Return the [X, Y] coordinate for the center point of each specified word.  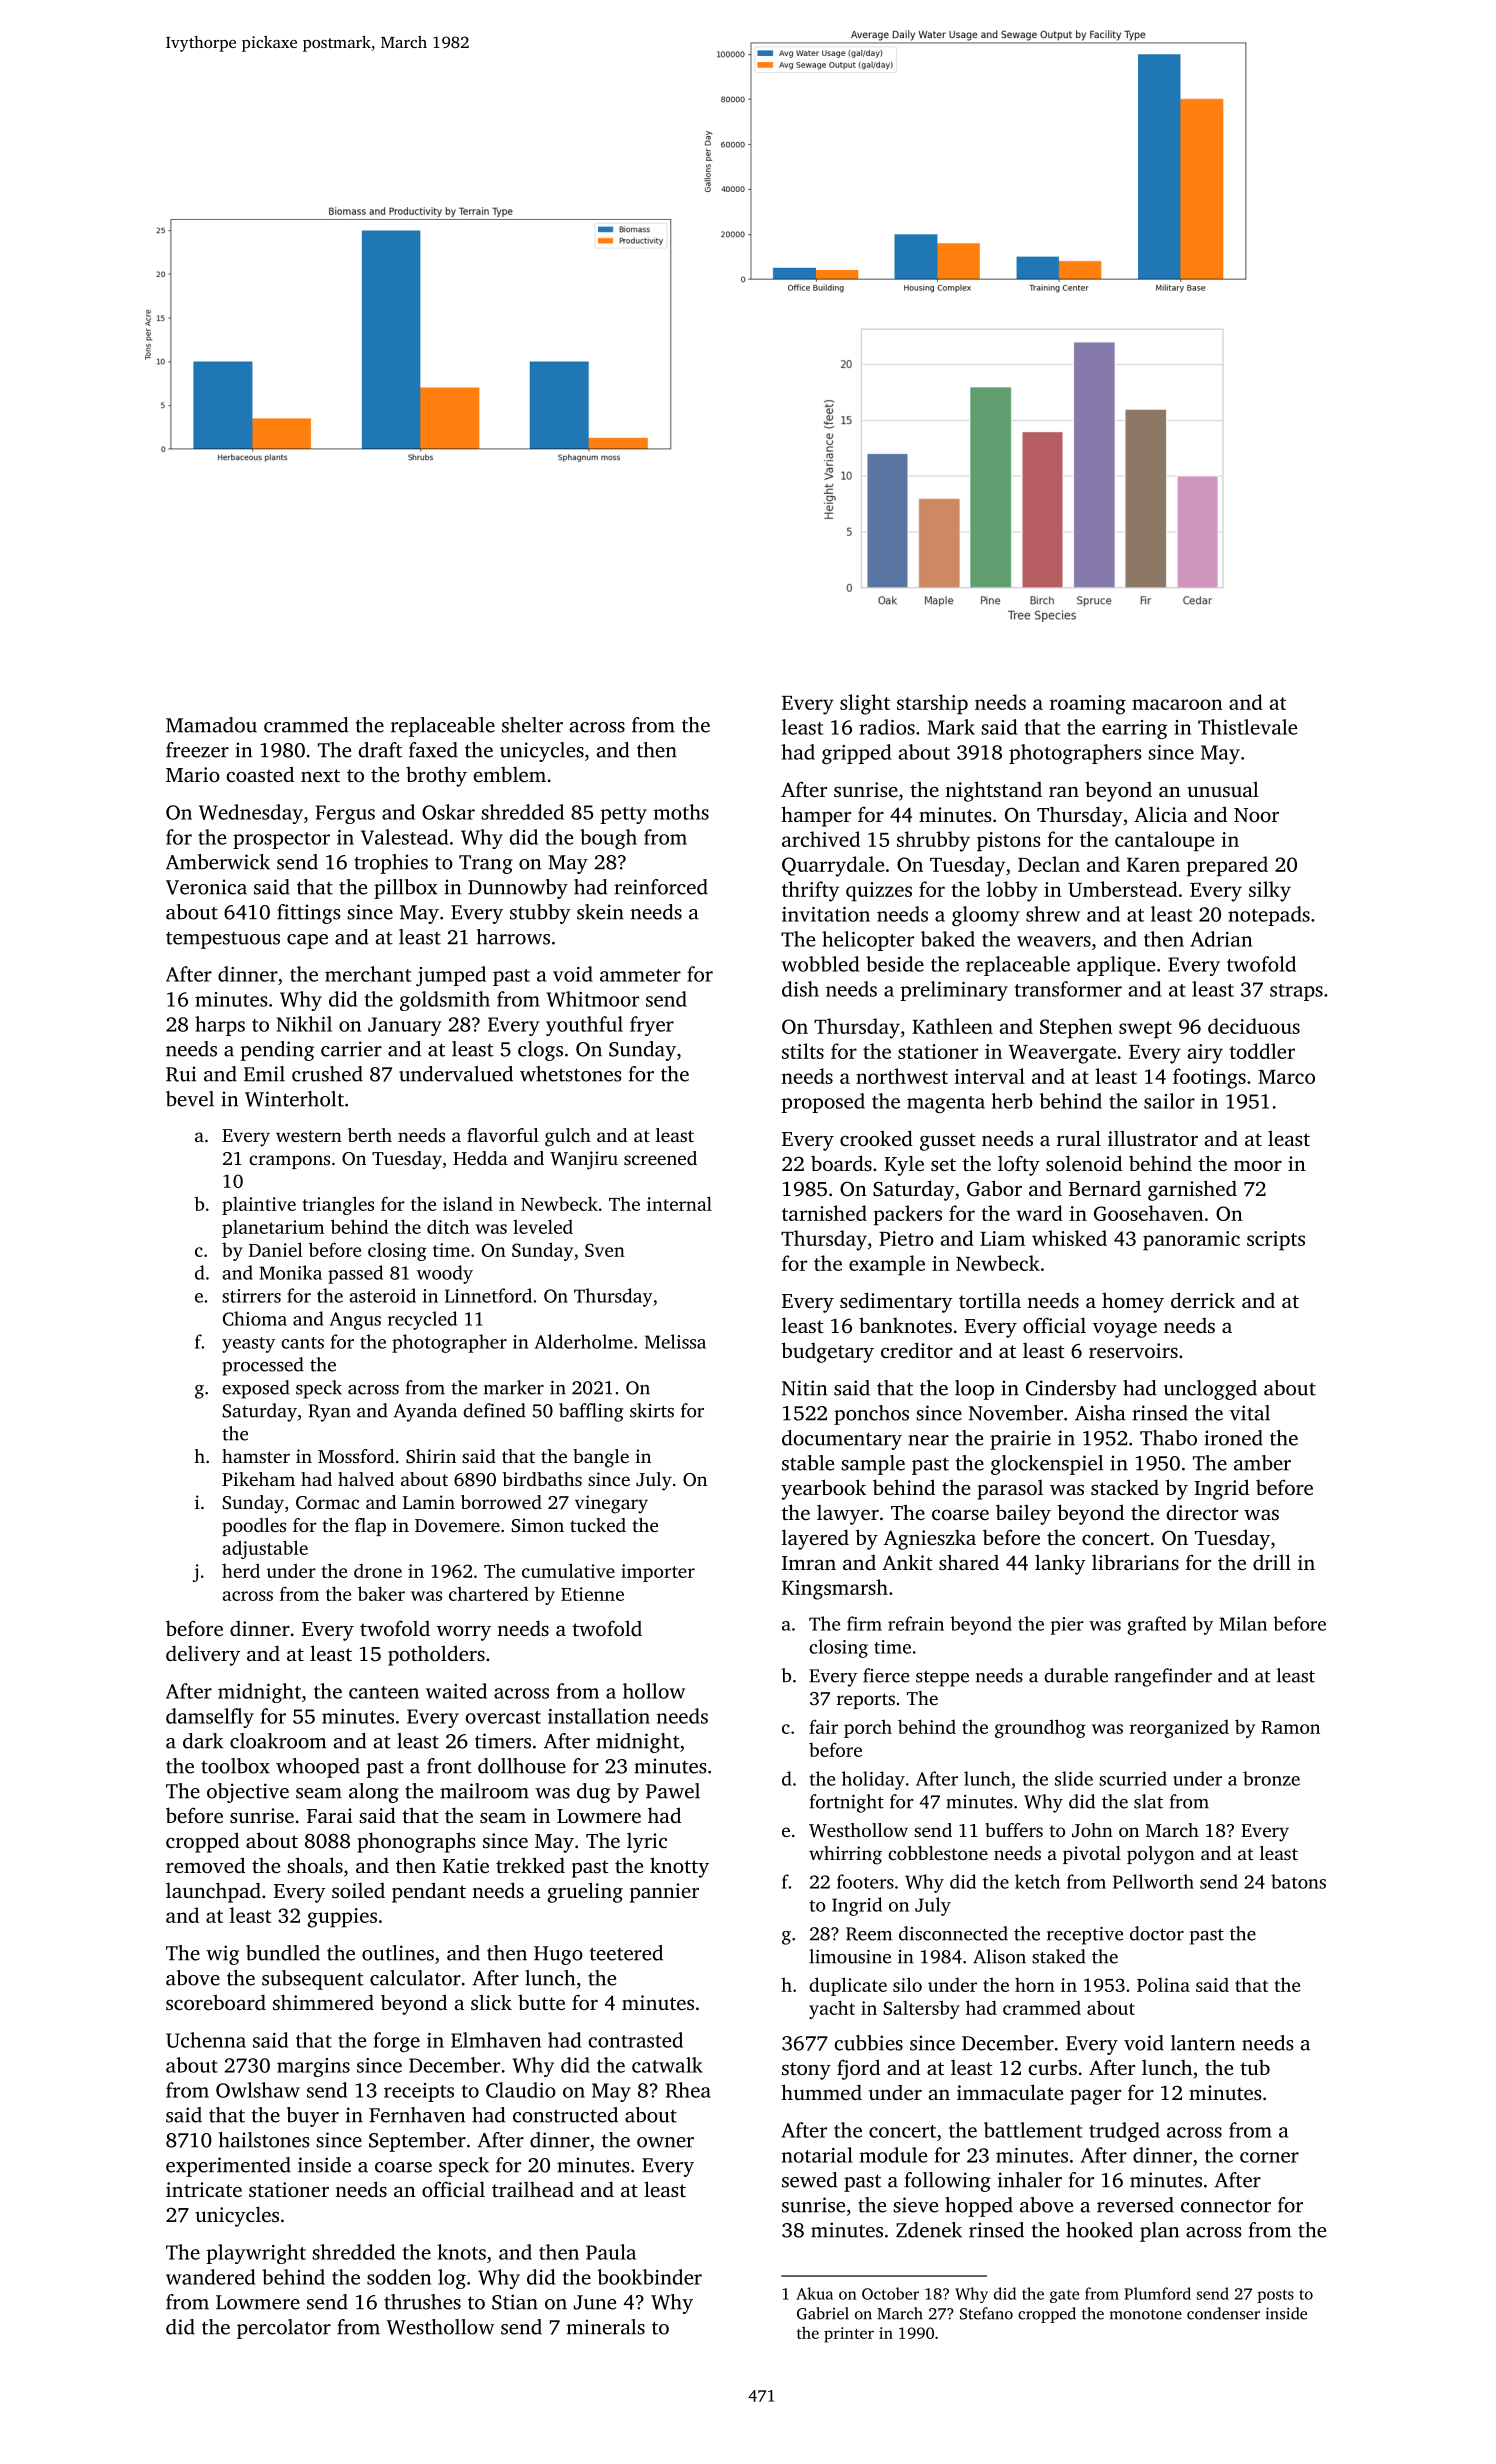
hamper [816, 816]
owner [665, 2142]
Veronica [206, 887]
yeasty [248, 1345]
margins [313, 2067]
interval [990, 1076]
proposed [823, 1103]
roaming [1088, 705]
